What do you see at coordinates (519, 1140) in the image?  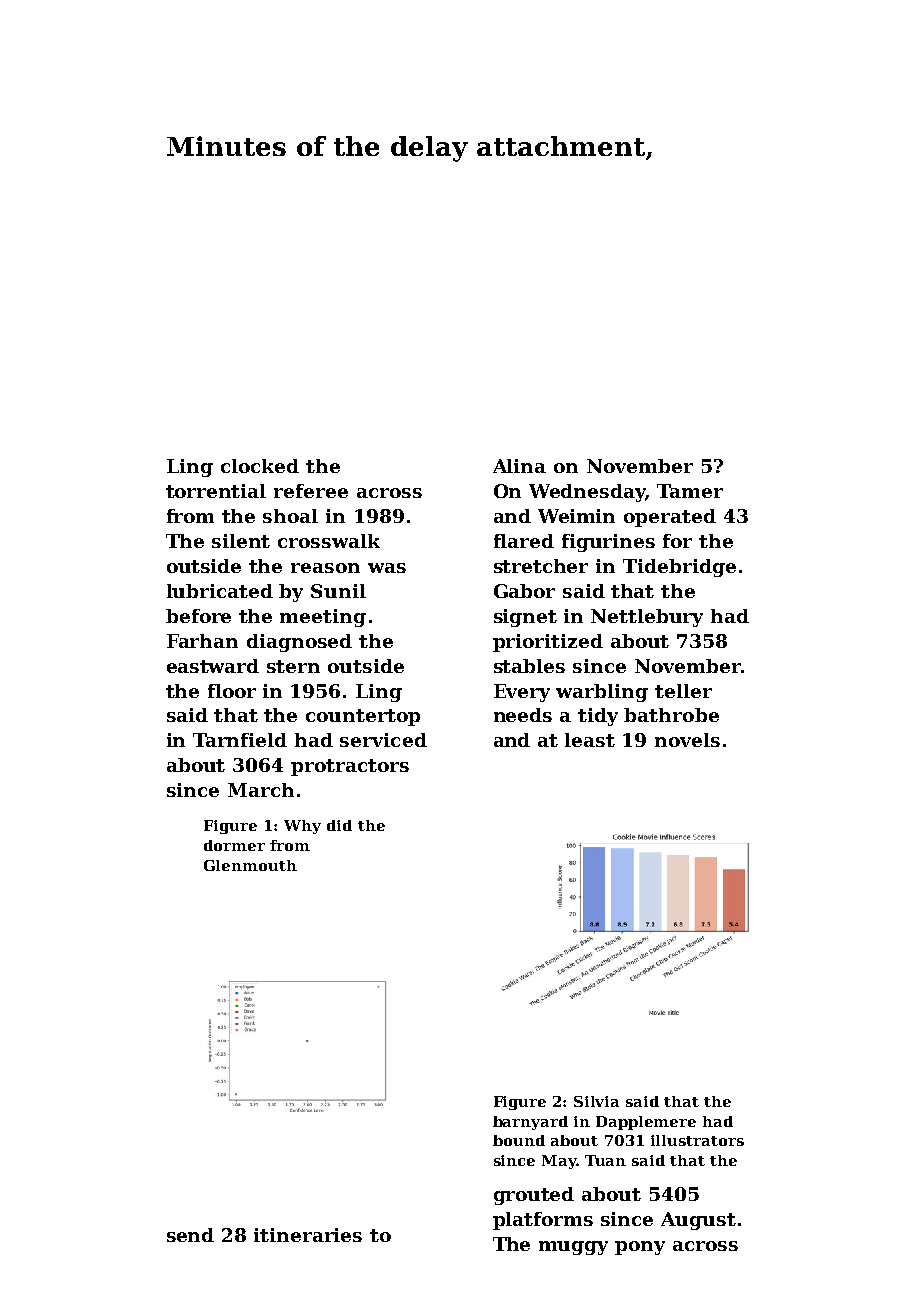 I see `bound` at bounding box center [519, 1140].
